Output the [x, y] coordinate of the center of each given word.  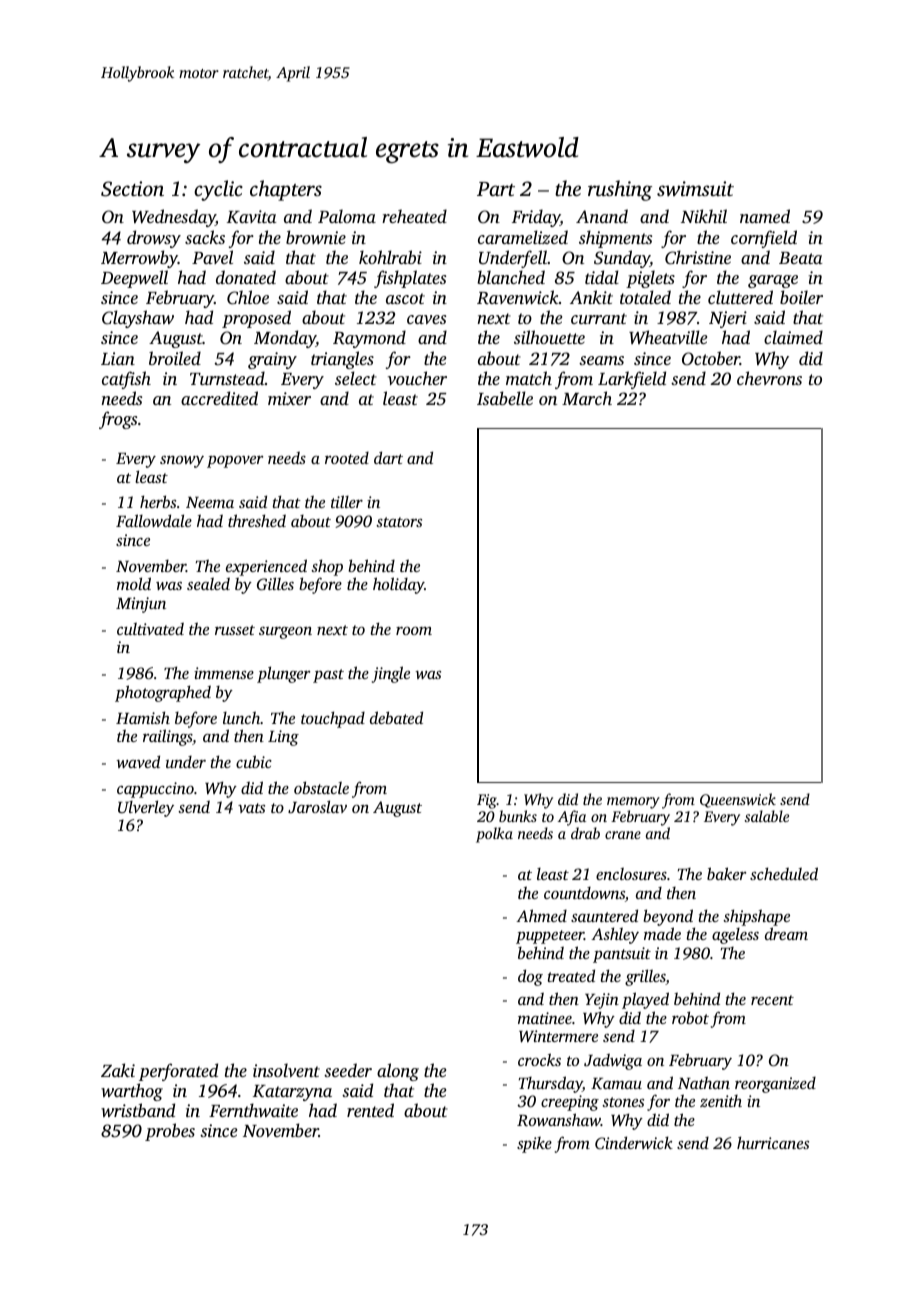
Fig [487, 801]
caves [426, 319]
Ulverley [146, 808]
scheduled [784, 873]
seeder [348, 1070]
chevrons [769, 378]
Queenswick [738, 800]
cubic [254, 761]
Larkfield [632, 380]
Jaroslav [317, 807]
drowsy [154, 239]
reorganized [775, 1085]
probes [170, 1132]
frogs [118, 420]
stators [399, 522]
